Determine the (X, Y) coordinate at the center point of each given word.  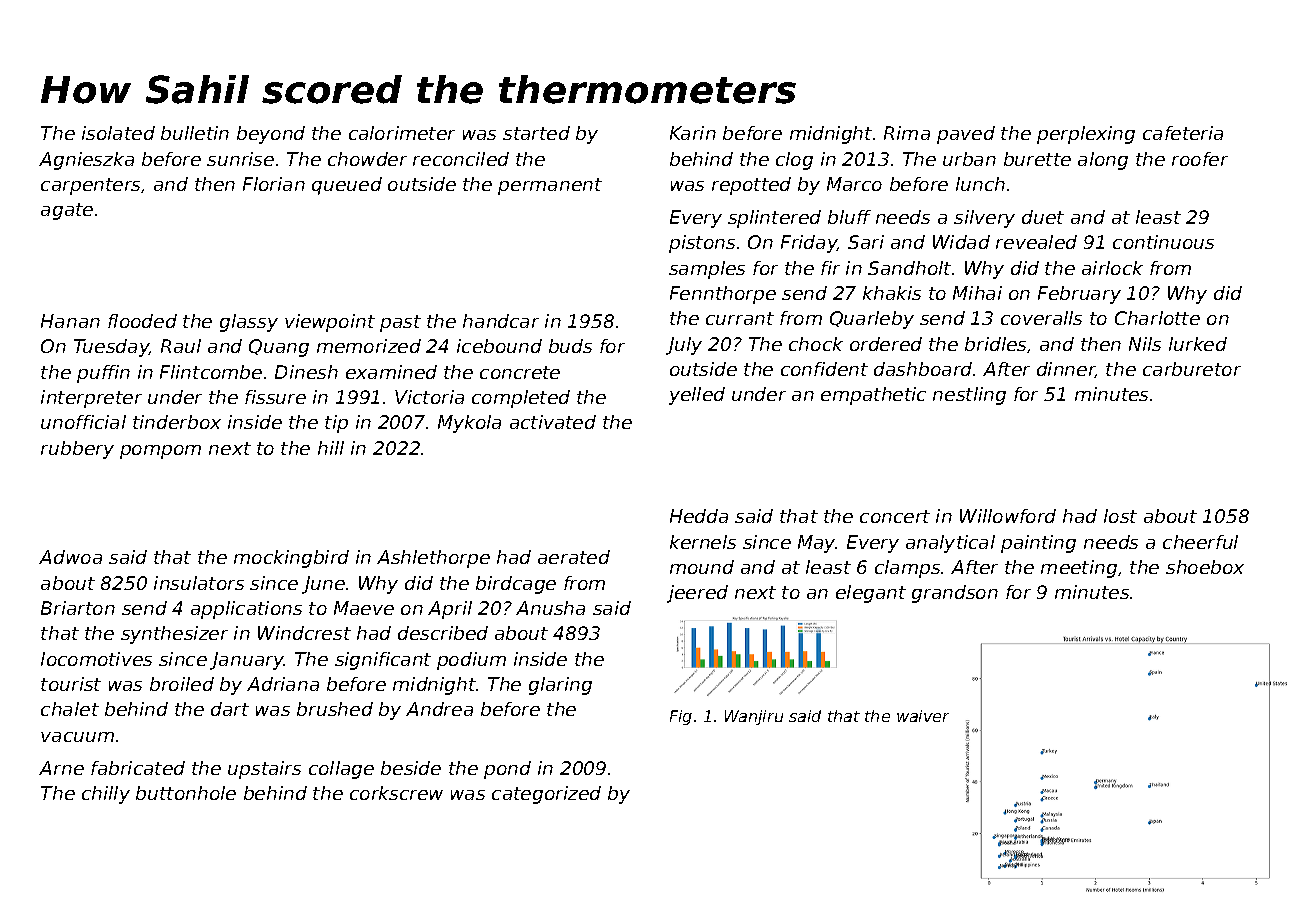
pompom (160, 452)
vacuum (77, 737)
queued (347, 186)
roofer (1200, 159)
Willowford (1008, 516)
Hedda (699, 516)
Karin (693, 133)
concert (895, 516)
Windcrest (304, 633)
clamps (907, 569)
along (1103, 161)
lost (1120, 516)
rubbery (77, 450)
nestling (969, 396)
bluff (849, 217)
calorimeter (402, 133)
